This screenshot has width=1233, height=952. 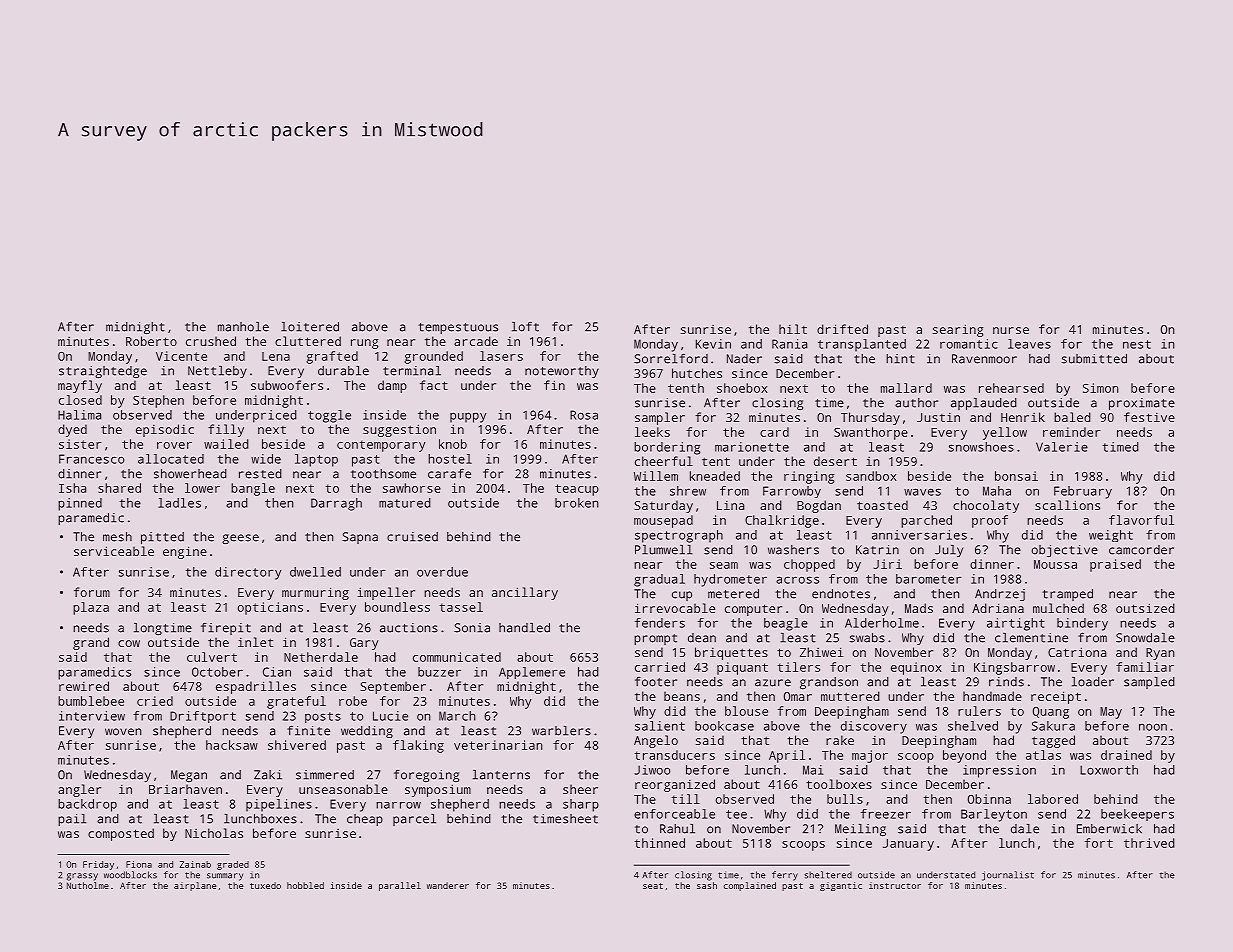 I want to click on flavorful, so click(x=1141, y=520).
